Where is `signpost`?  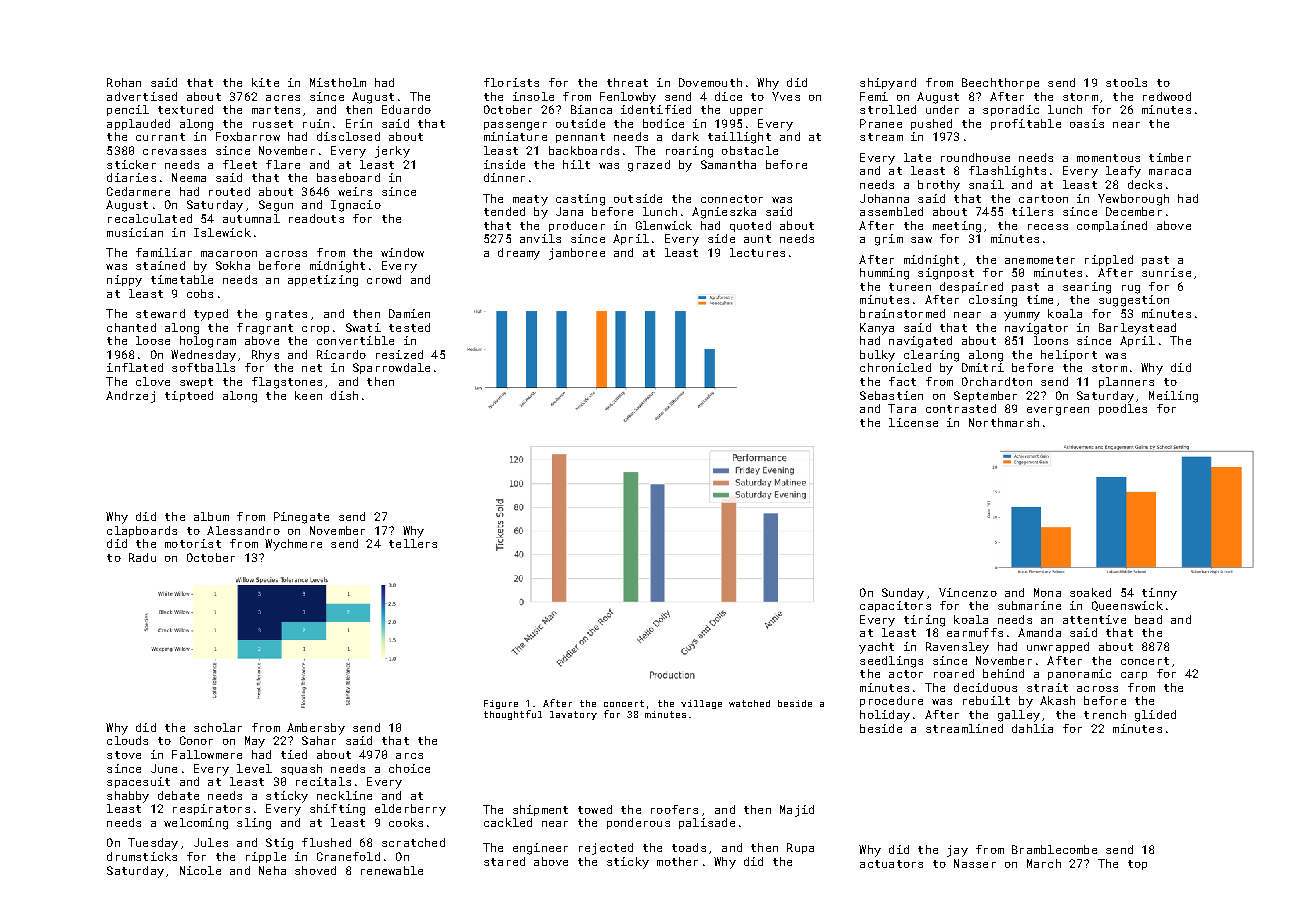 signpost is located at coordinates (946, 274).
